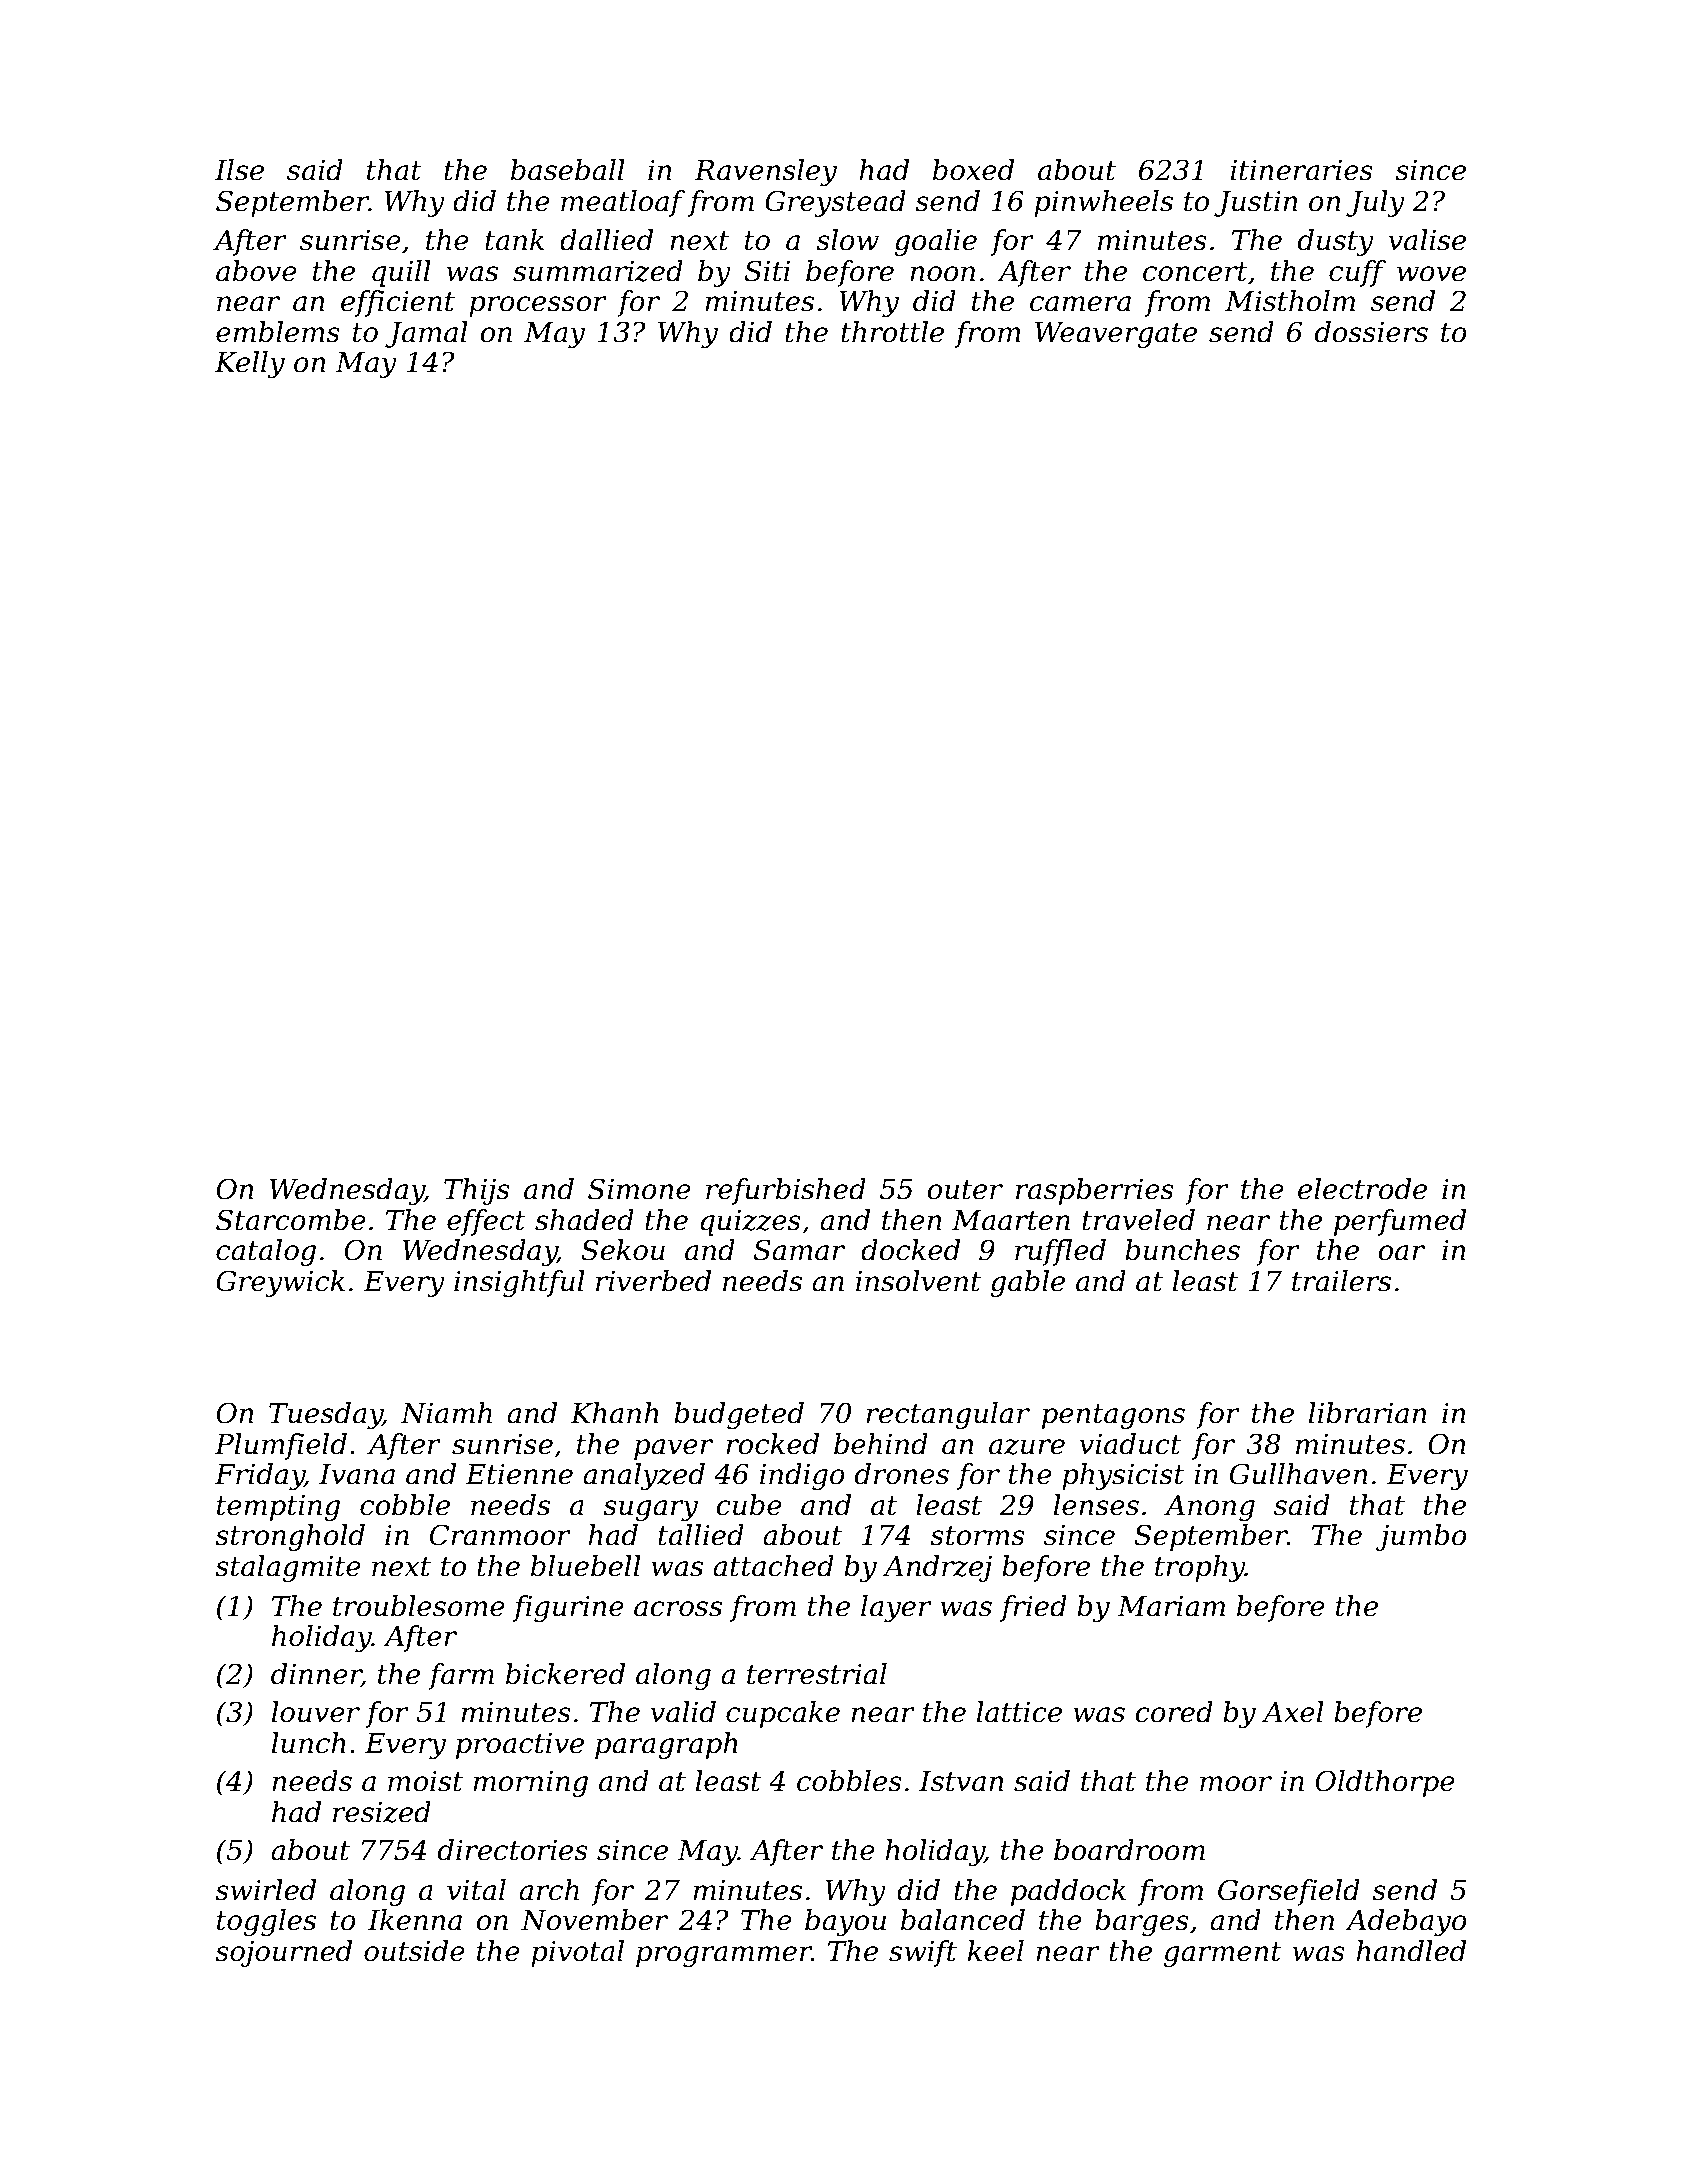 This page has width=1683, height=2178. I want to click on electrode, so click(1362, 1189).
